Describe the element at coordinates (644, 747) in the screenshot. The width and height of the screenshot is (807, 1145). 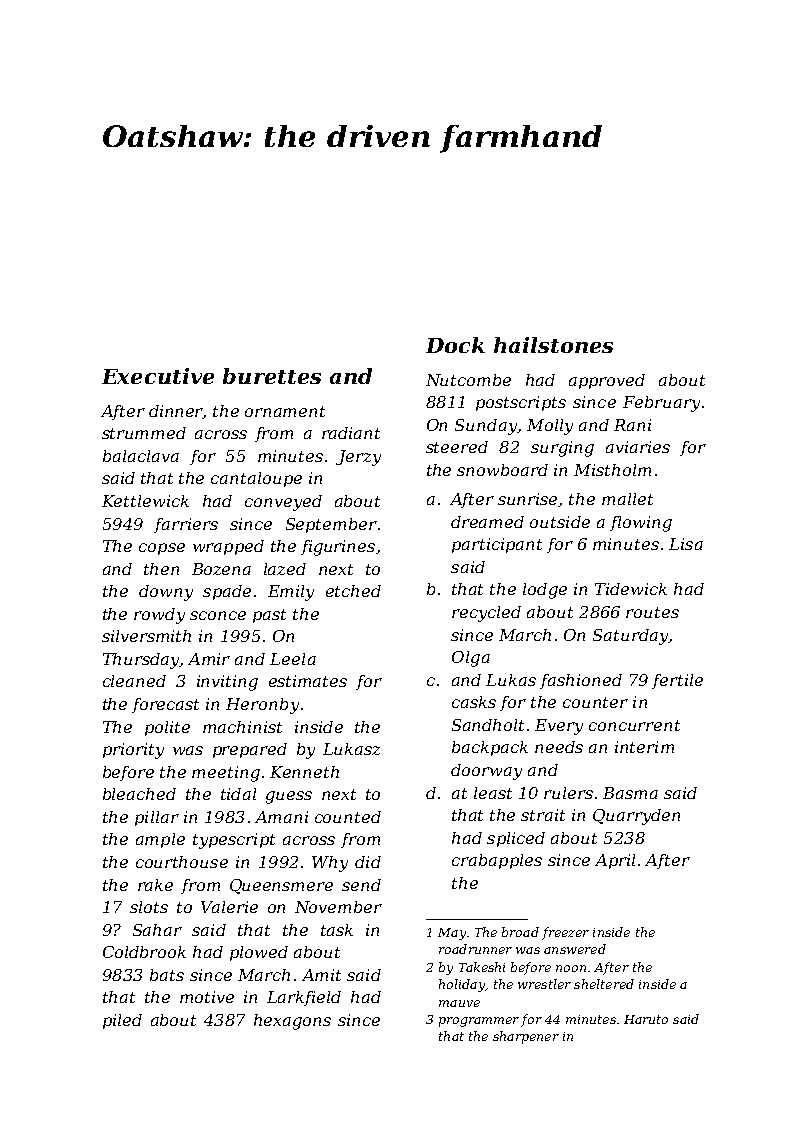
I see `interim` at that location.
